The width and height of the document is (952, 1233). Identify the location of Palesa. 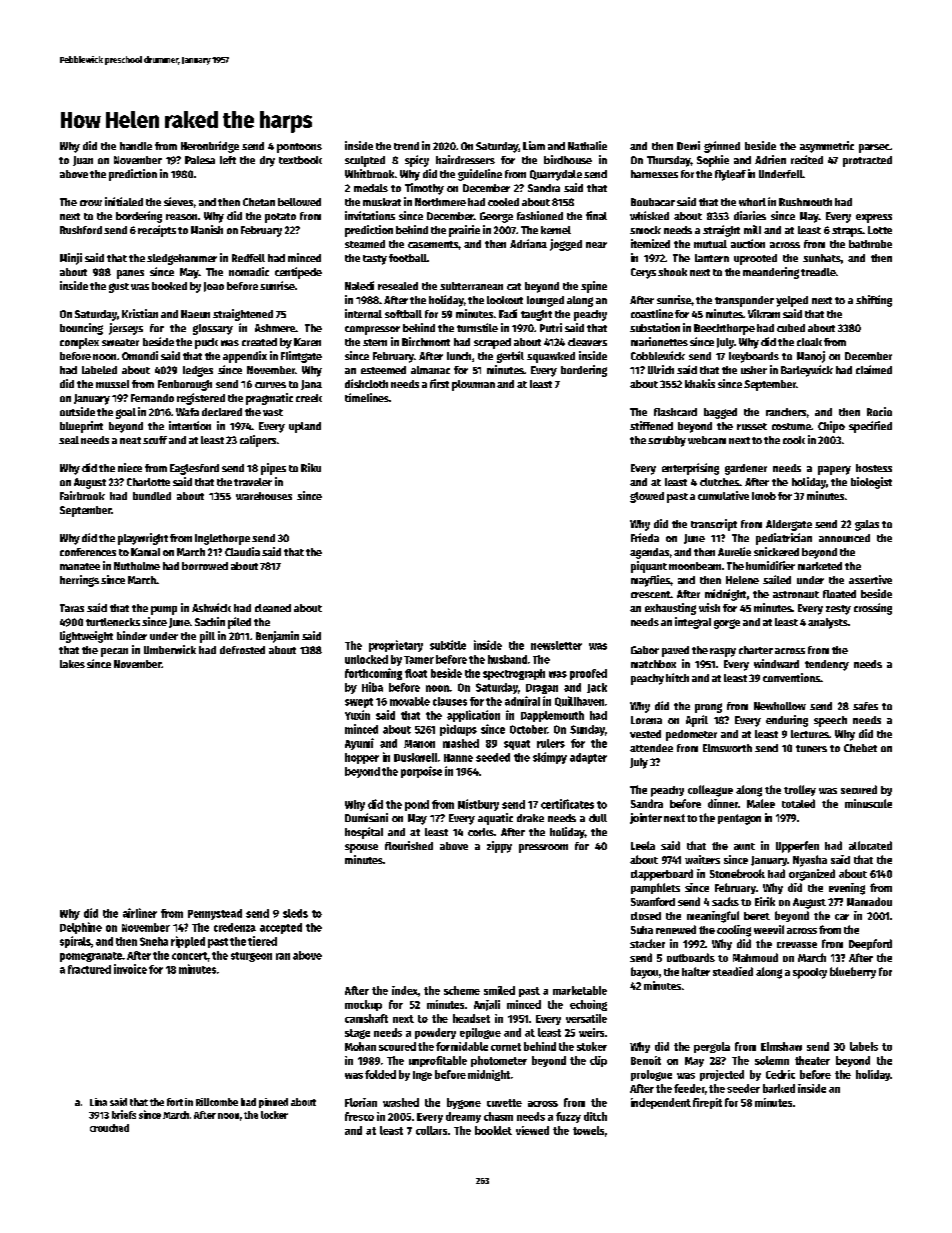
(200, 160).
